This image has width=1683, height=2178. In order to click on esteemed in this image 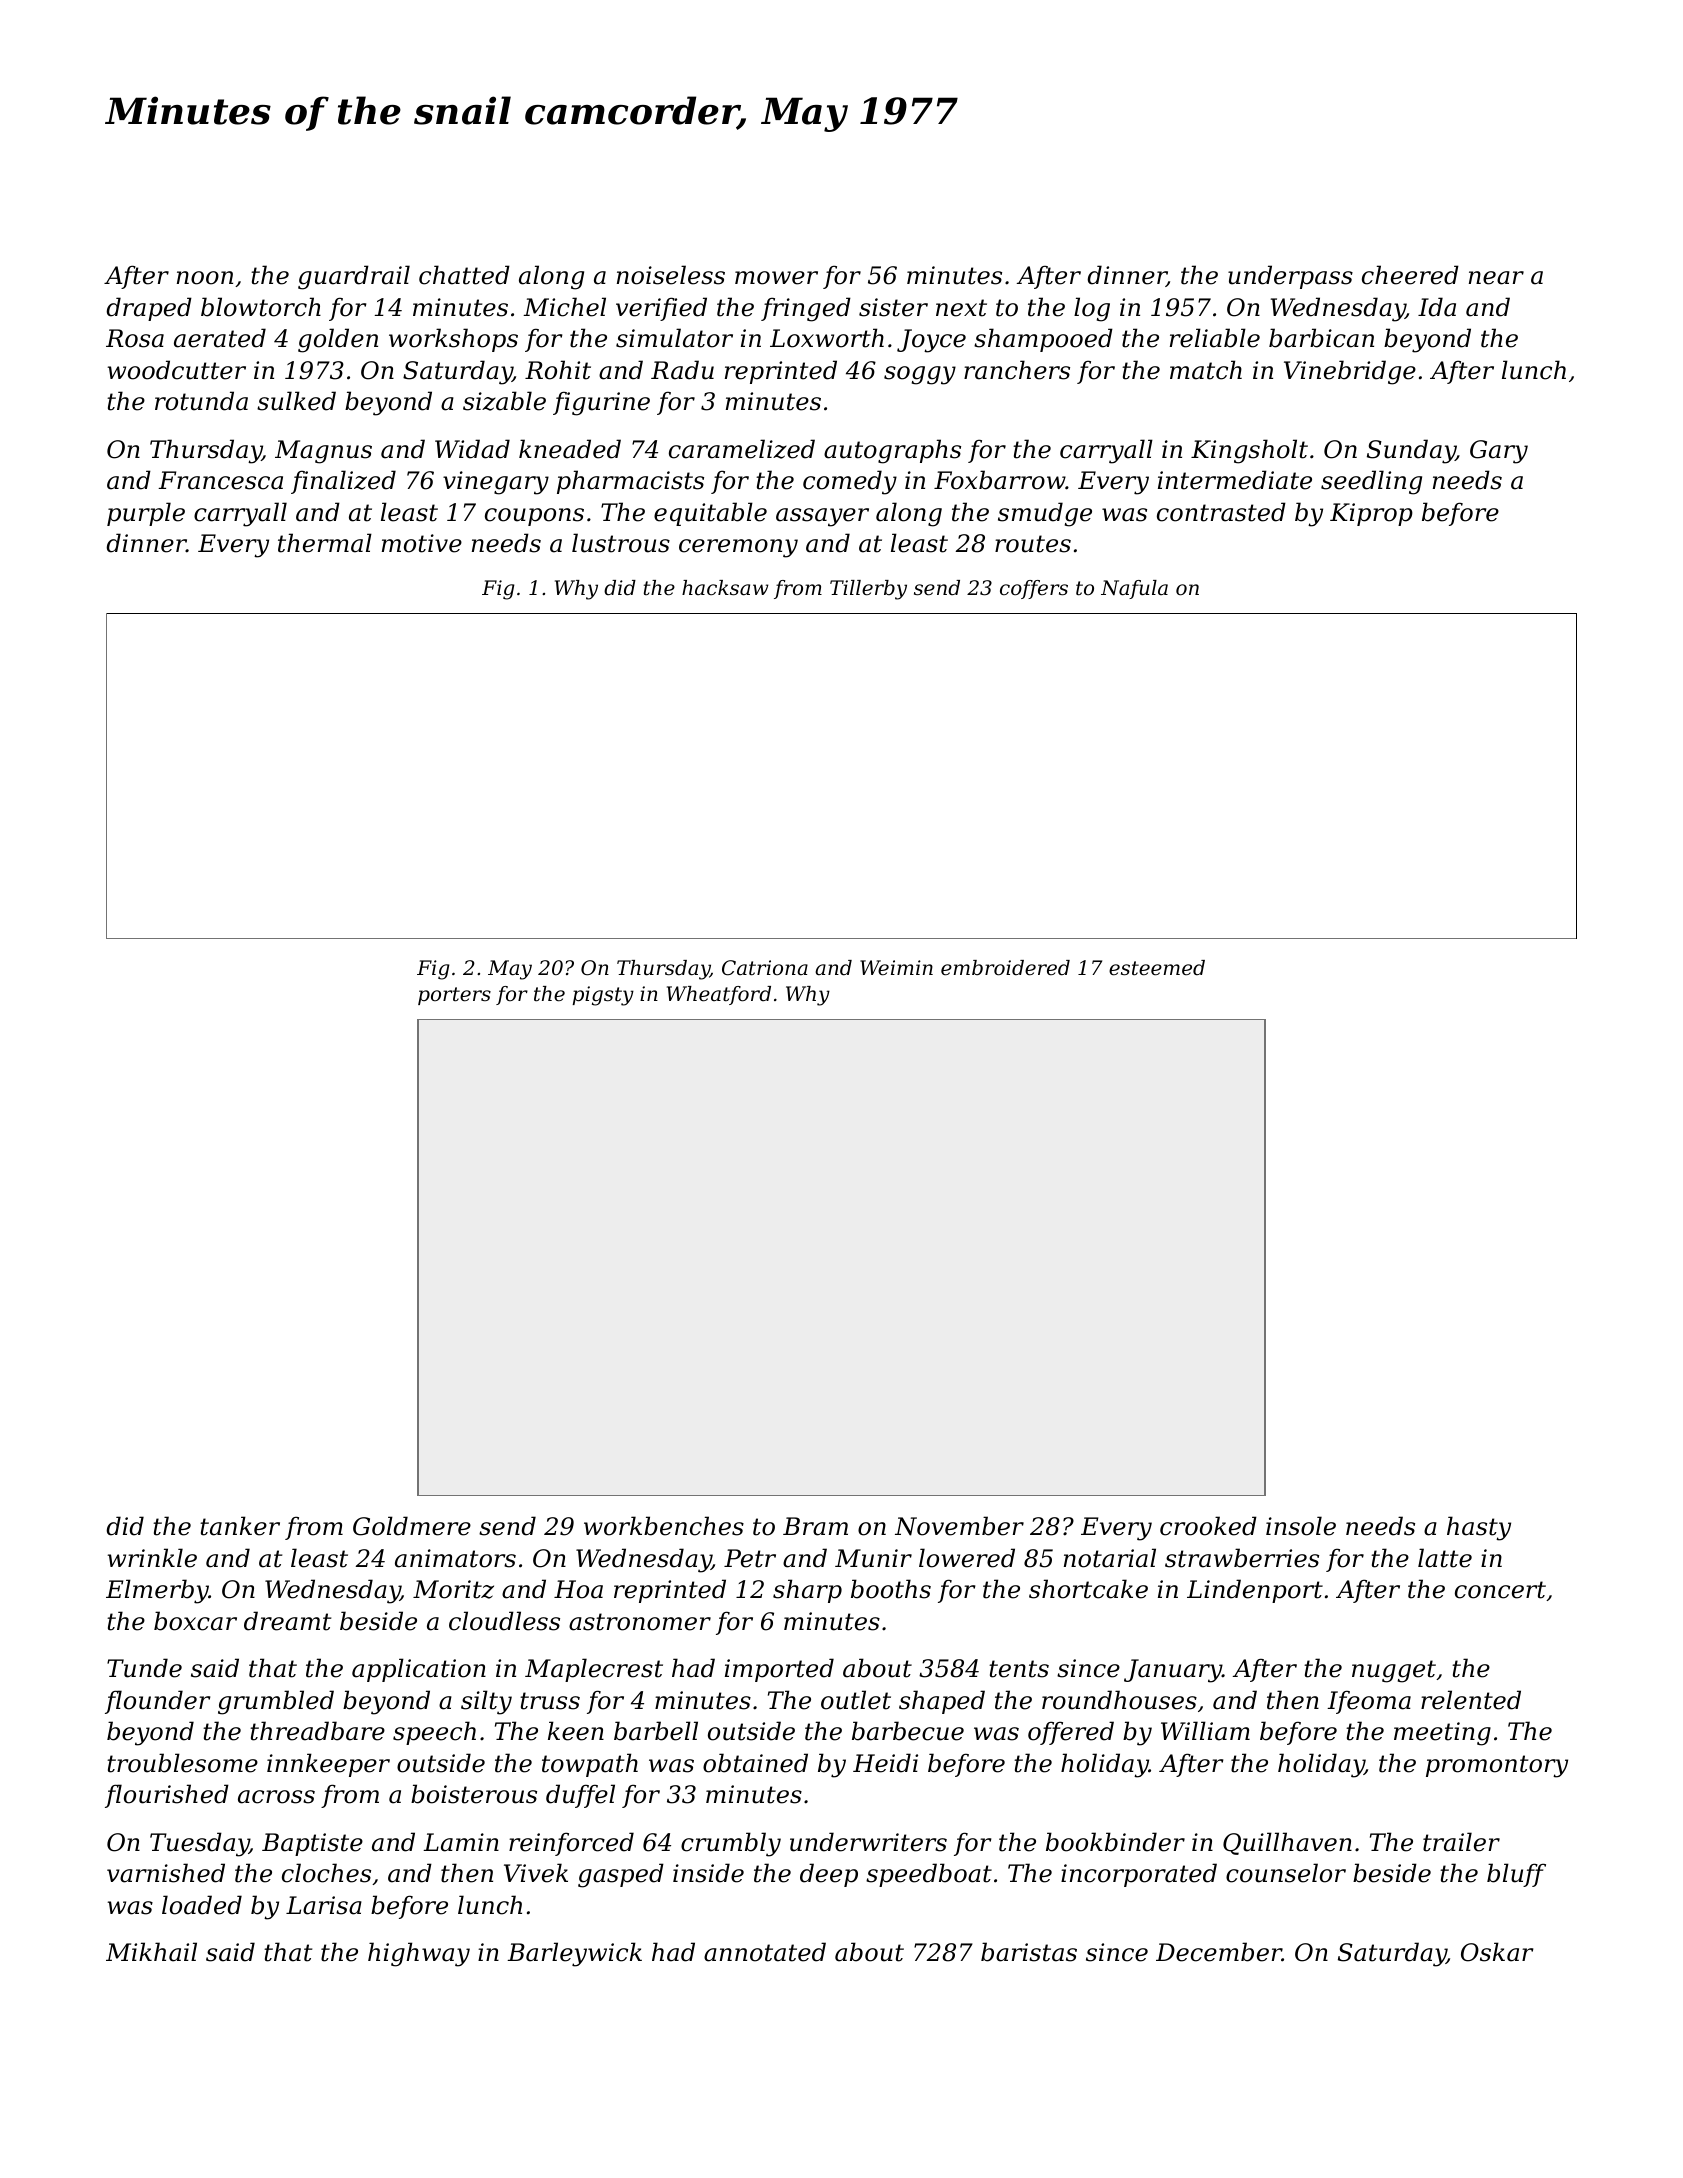, I will do `click(1157, 968)`.
